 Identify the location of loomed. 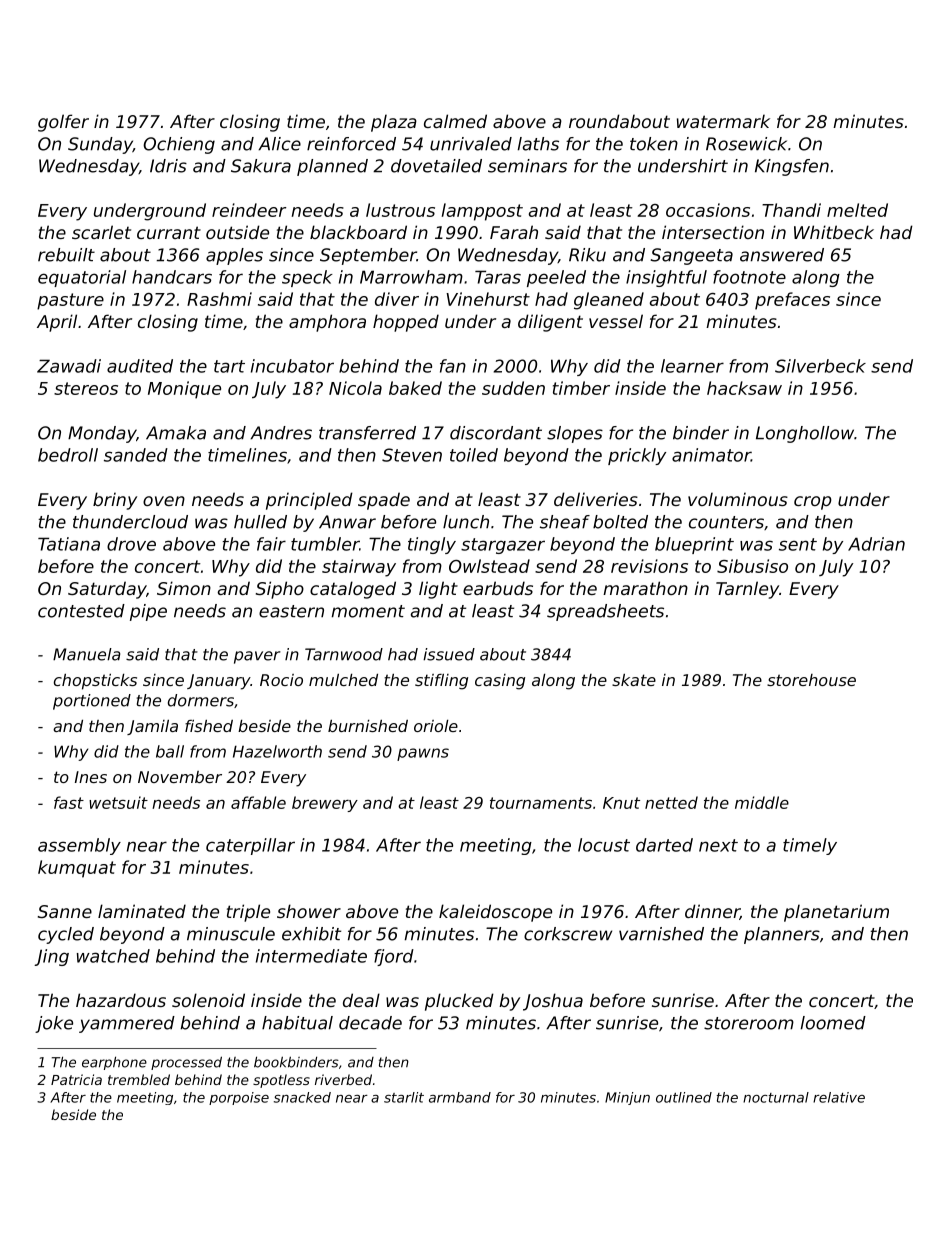
(833, 1023).
